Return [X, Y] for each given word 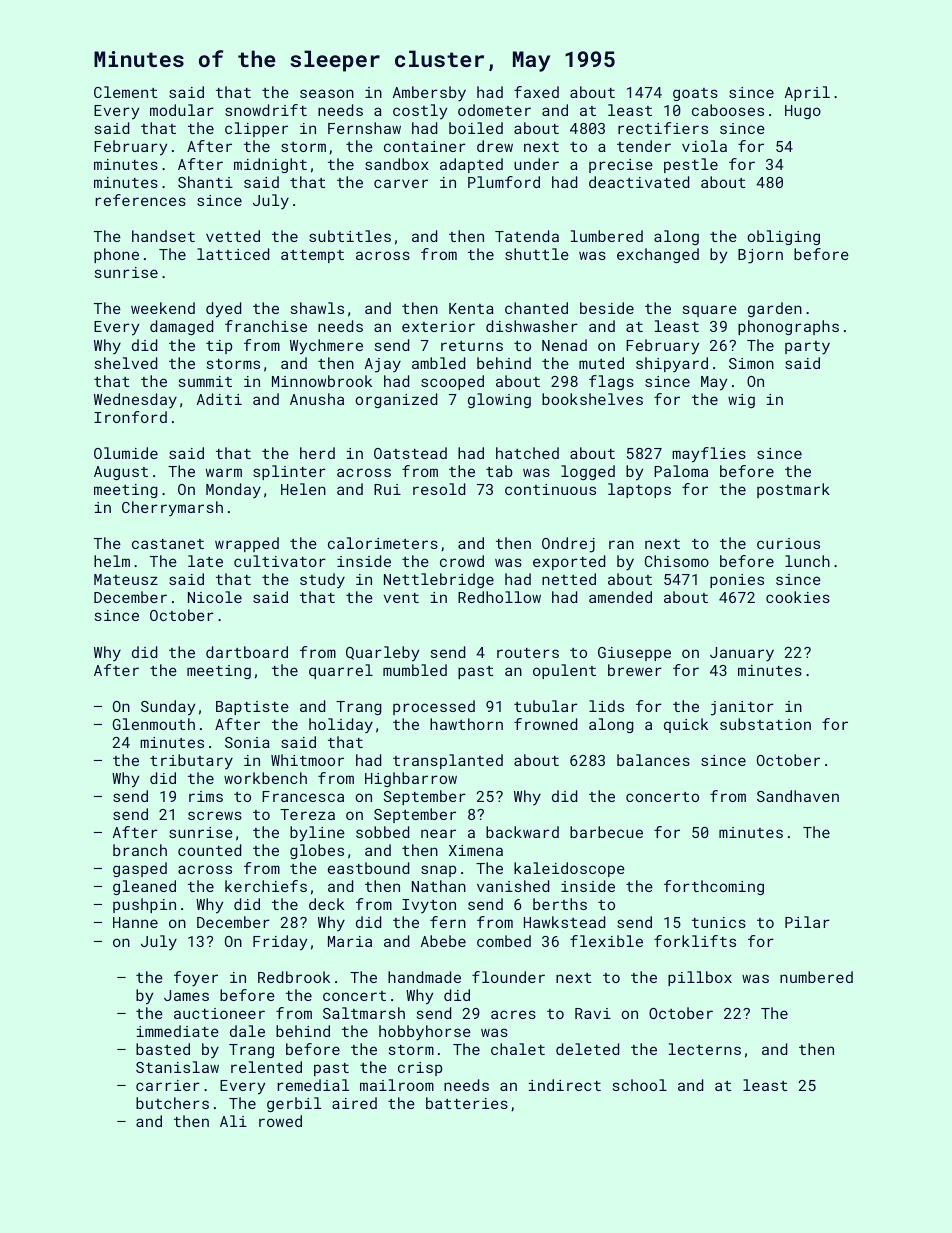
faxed [536, 92]
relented [266, 1067]
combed [504, 941]
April [807, 93]
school [640, 1085]
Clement [125, 92]
